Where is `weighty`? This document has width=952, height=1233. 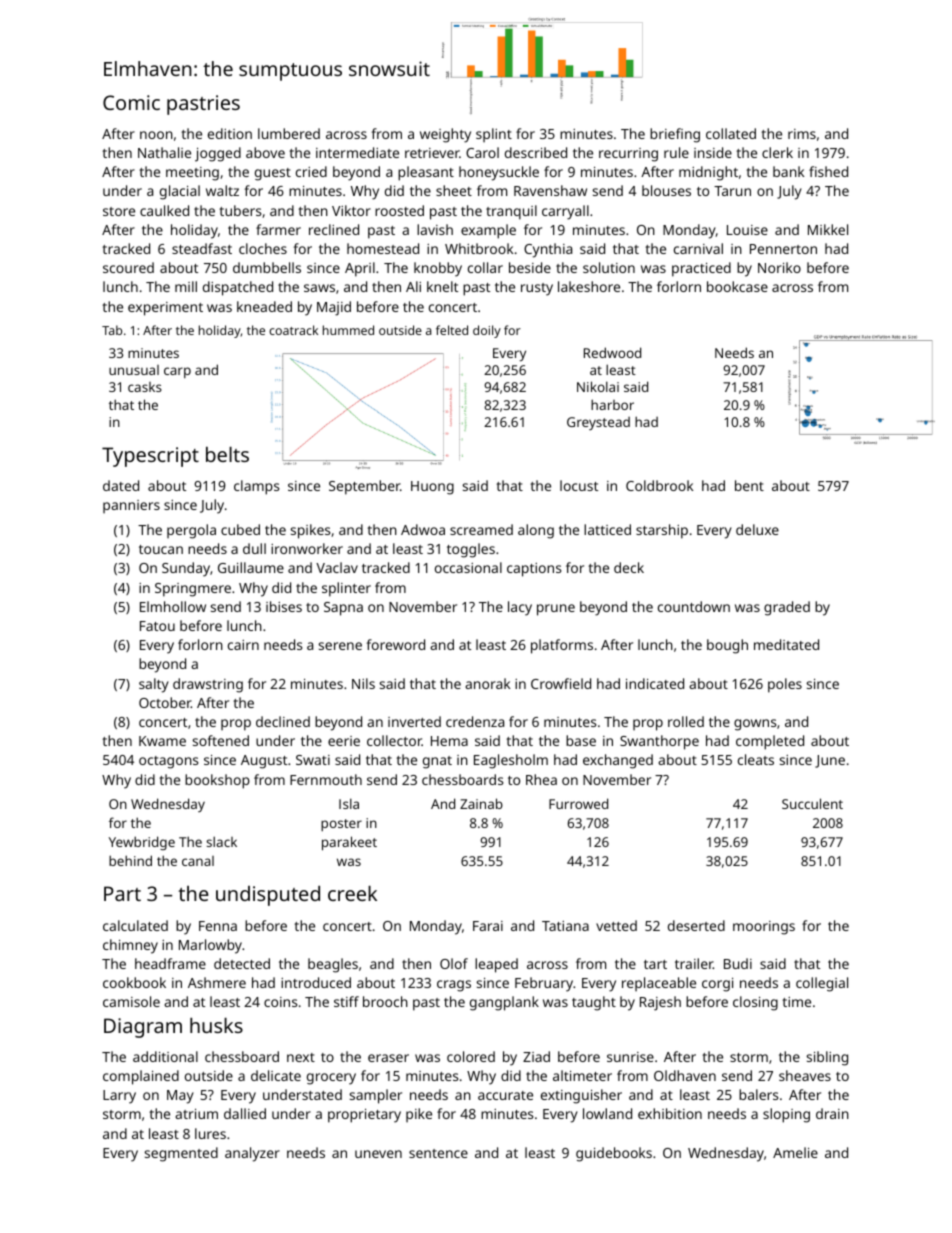
weighty is located at coordinates (445, 135).
